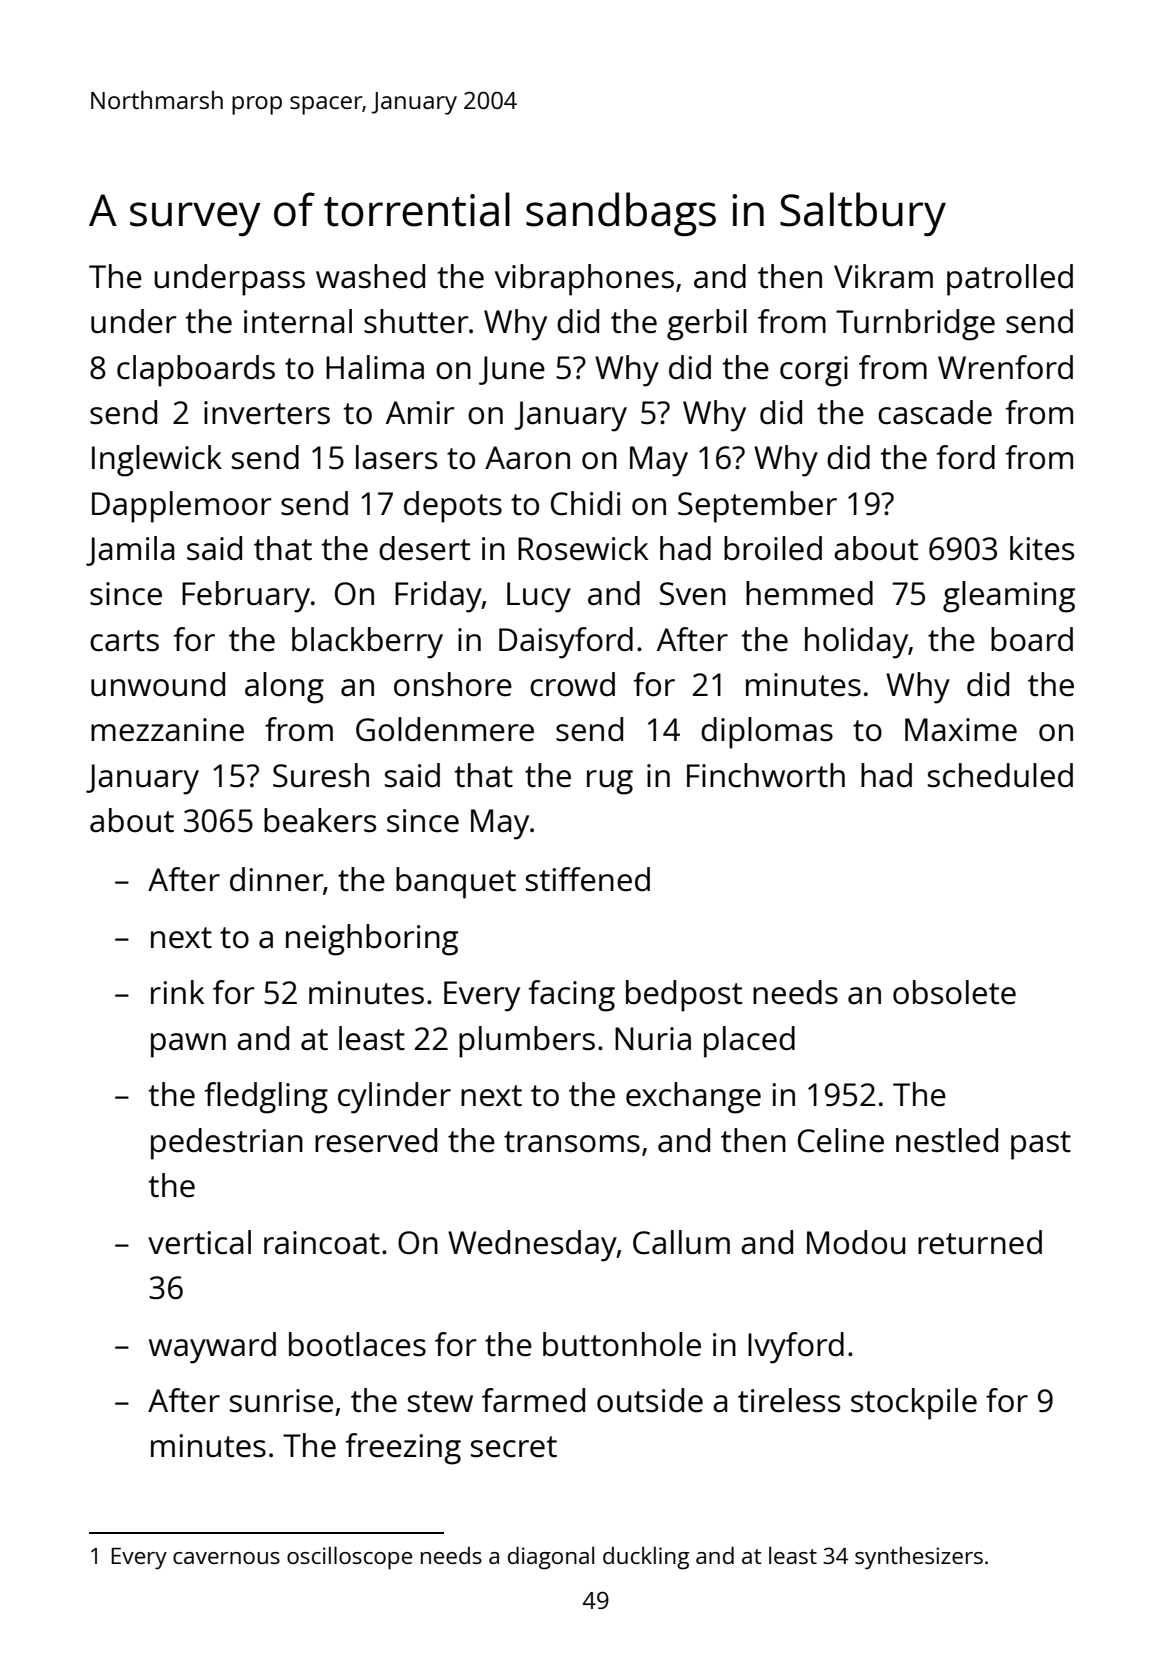  Describe the element at coordinates (980, 1242) in the document. I see `returned` at that location.
